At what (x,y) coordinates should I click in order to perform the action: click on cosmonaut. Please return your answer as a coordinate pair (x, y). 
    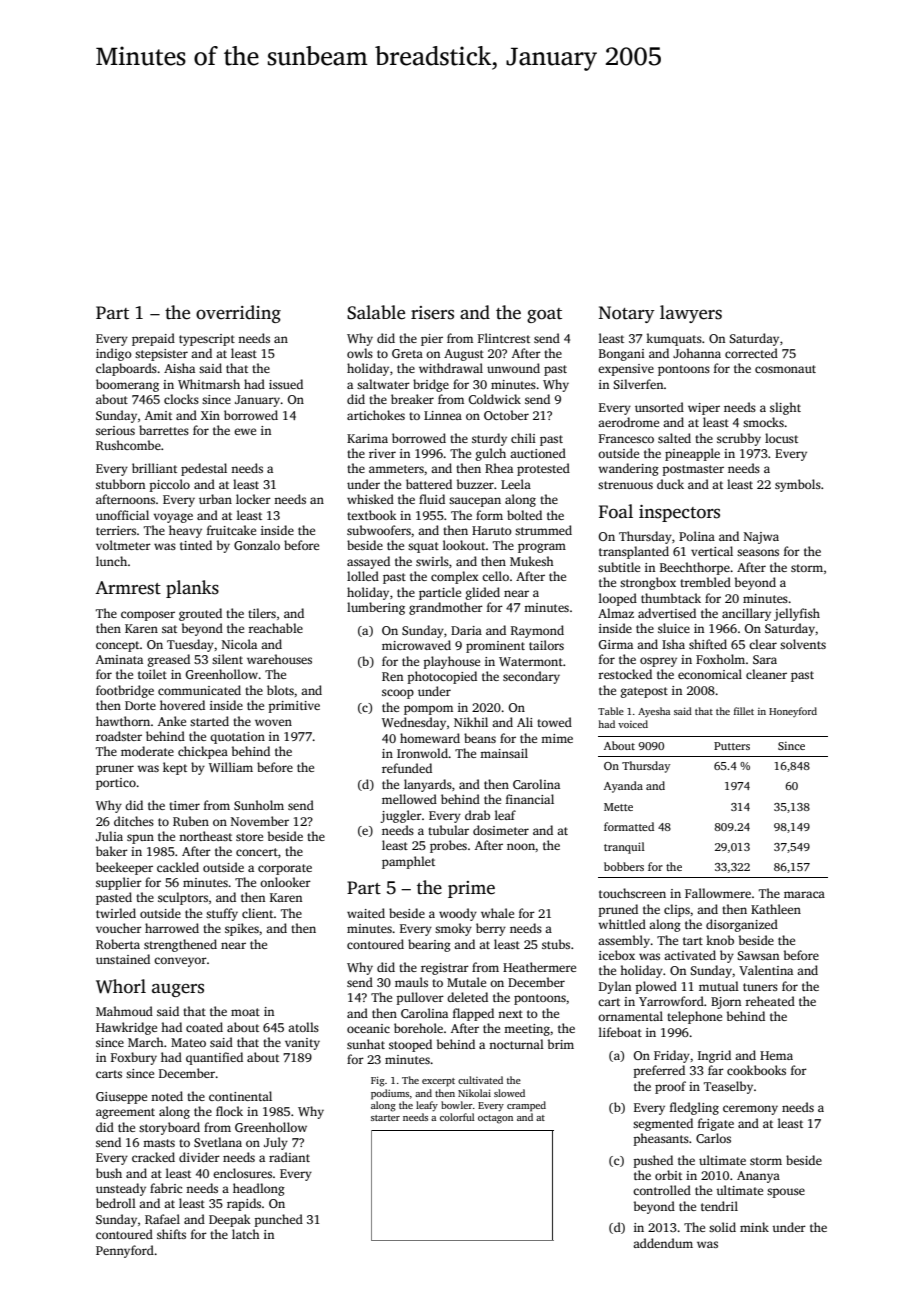
    Looking at the image, I should click on (785, 369).
